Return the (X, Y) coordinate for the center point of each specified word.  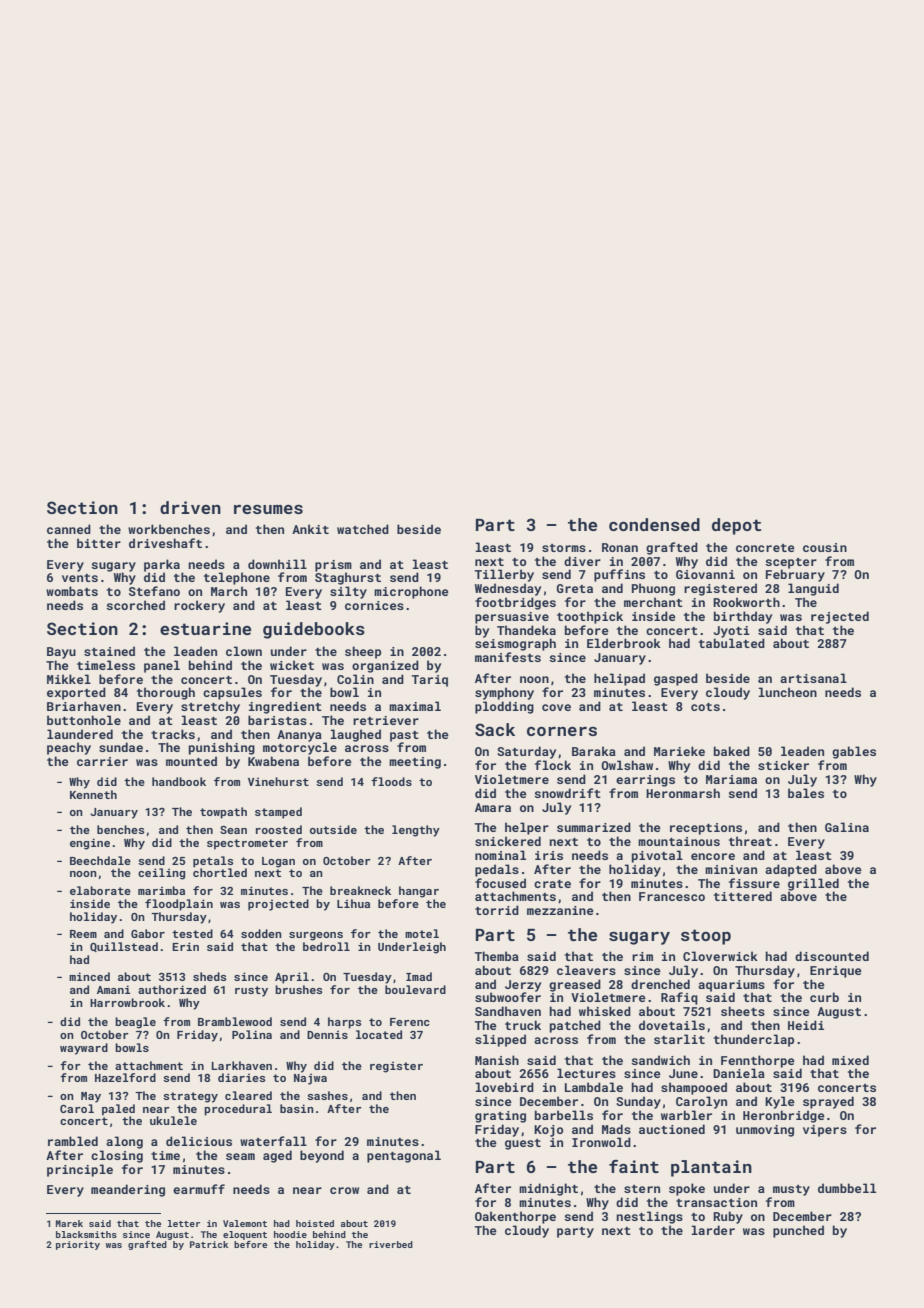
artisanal (813, 678)
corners (562, 731)
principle (80, 1170)
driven (190, 507)
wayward (84, 1049)
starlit (679, 1039)
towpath (223, 813)
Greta (575, 588)
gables (854, 752)
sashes (327, 1095)
